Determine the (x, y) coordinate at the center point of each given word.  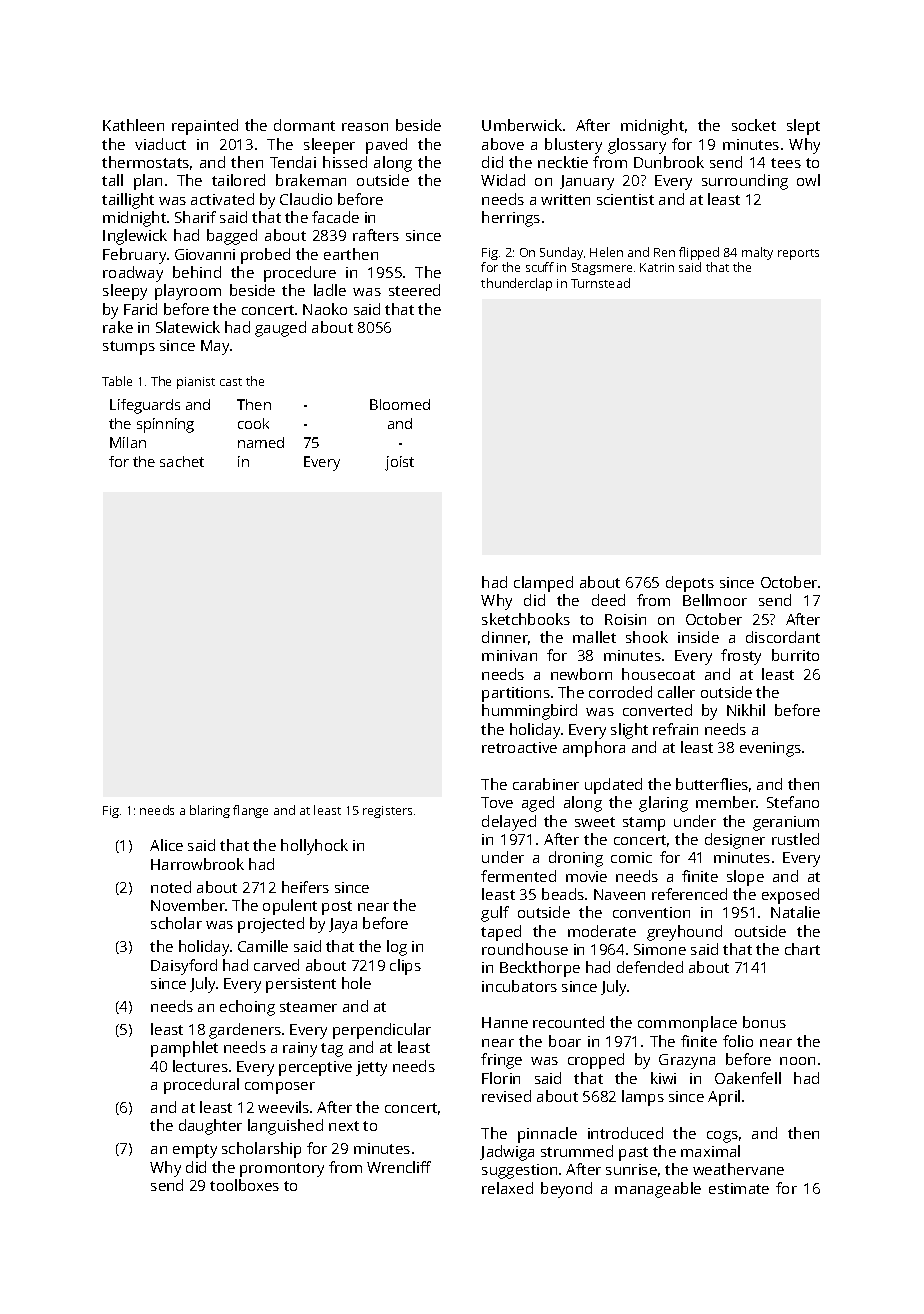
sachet (182, 461)
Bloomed (400, 404)
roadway (133, 274)
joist (399, 463)
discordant (783, 637)
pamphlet (184, 1049)
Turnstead (600, 283)
